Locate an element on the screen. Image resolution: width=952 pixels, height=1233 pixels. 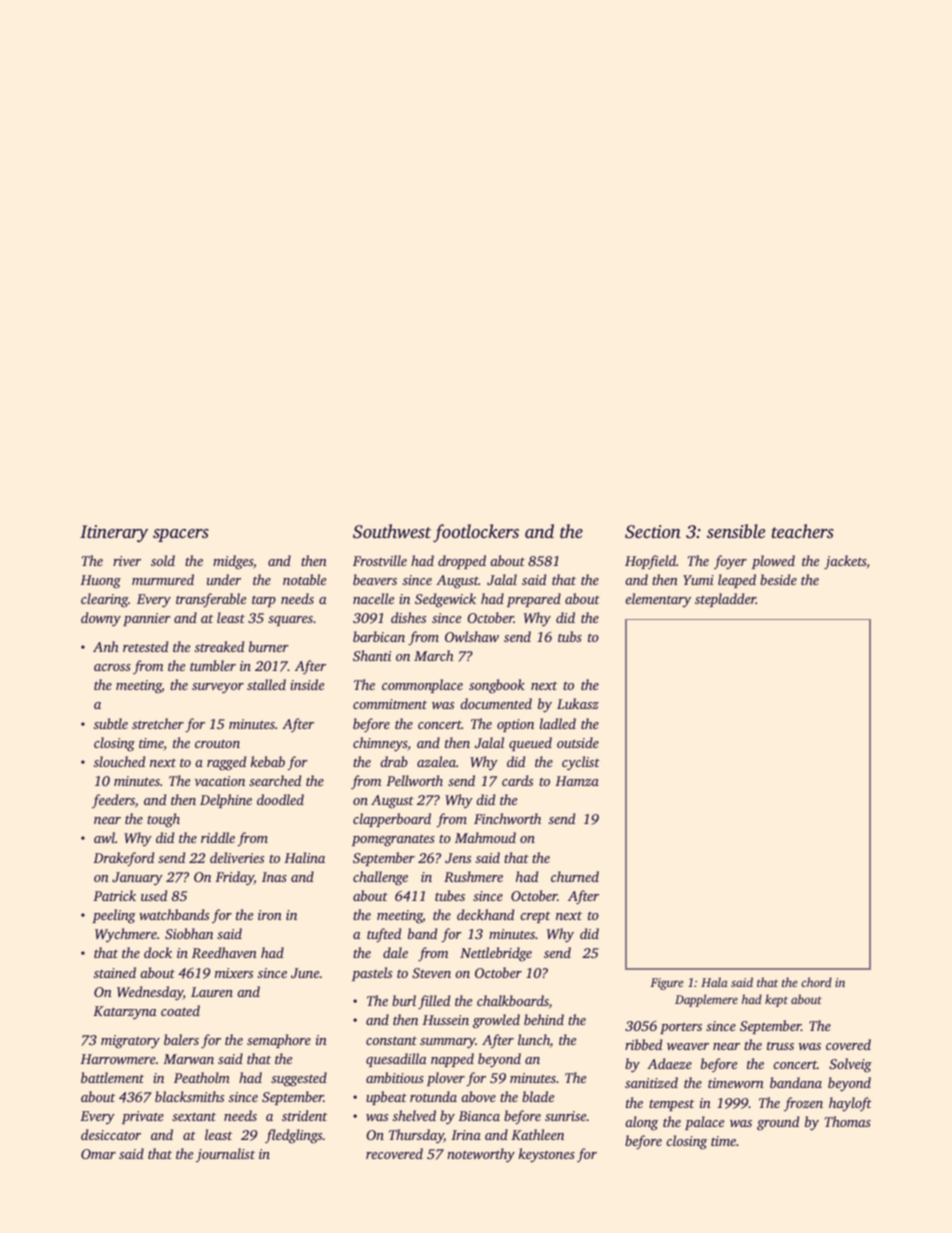
Itinerary is located at coordinates (114, 533).
